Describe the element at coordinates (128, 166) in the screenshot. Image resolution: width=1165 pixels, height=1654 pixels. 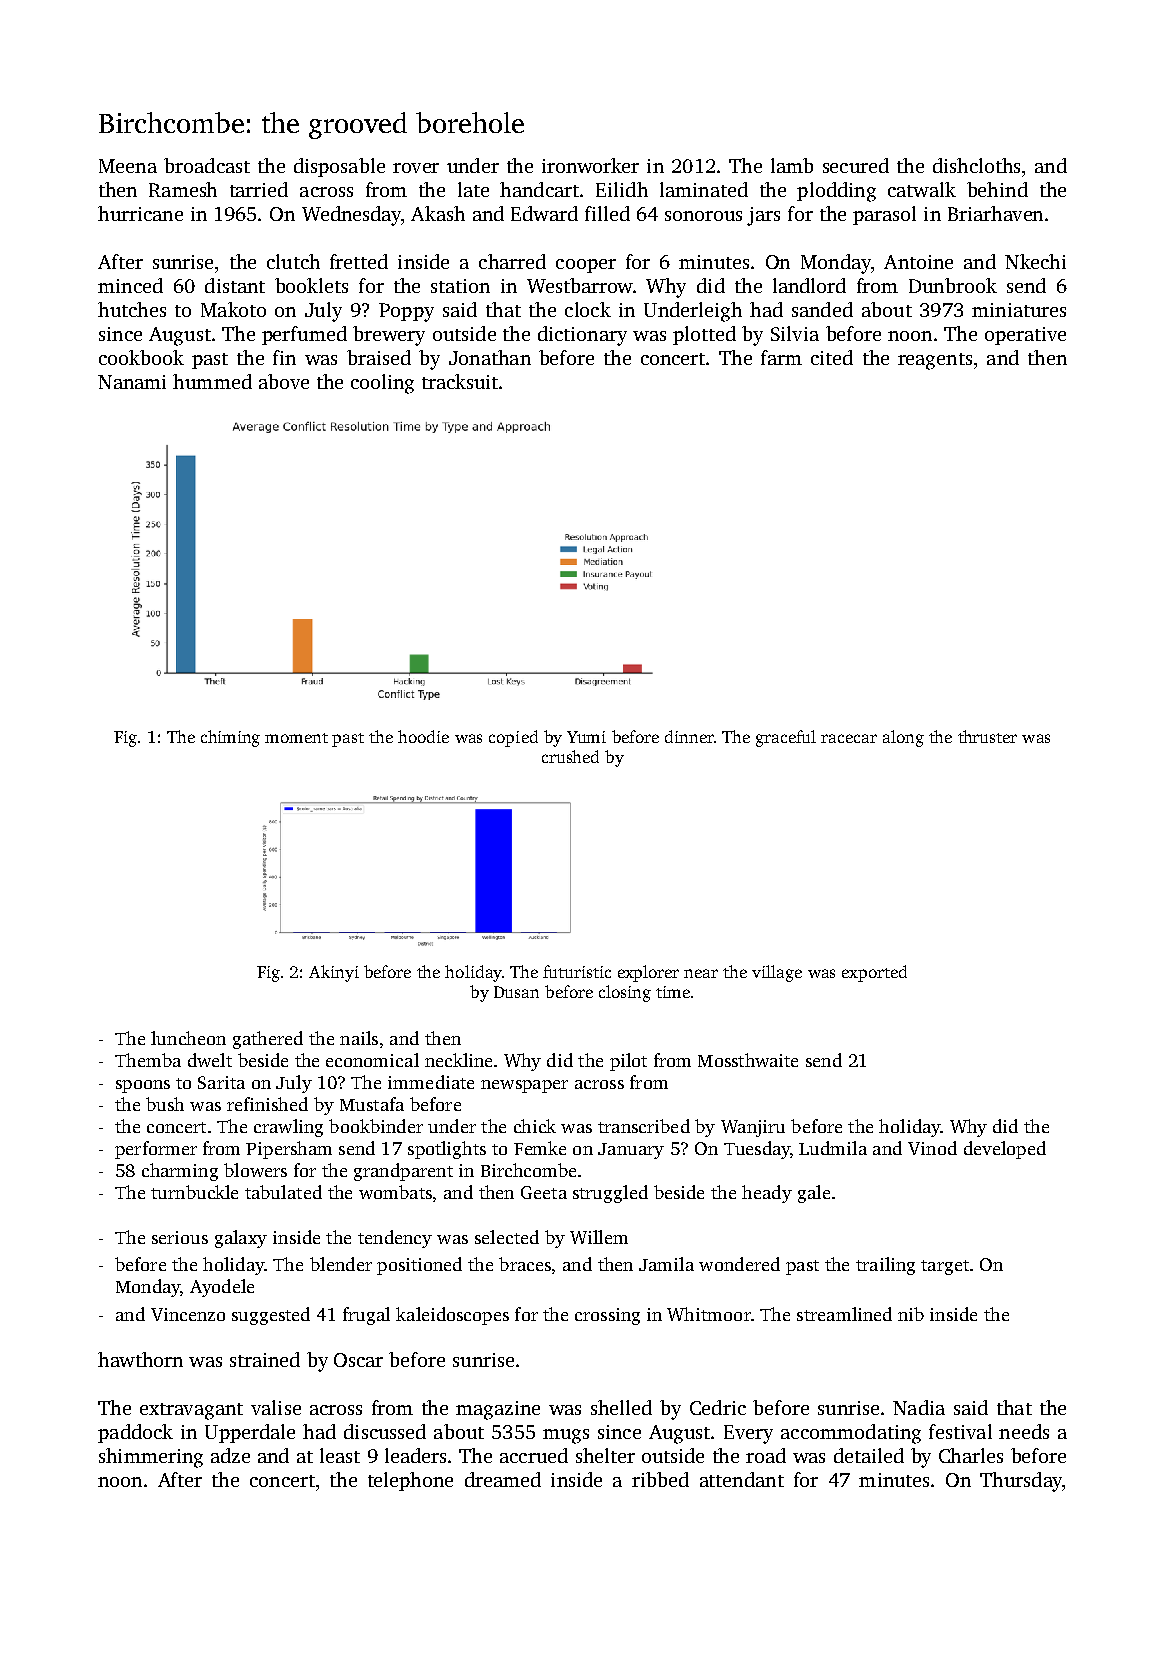
I see `Meena` at that location.
